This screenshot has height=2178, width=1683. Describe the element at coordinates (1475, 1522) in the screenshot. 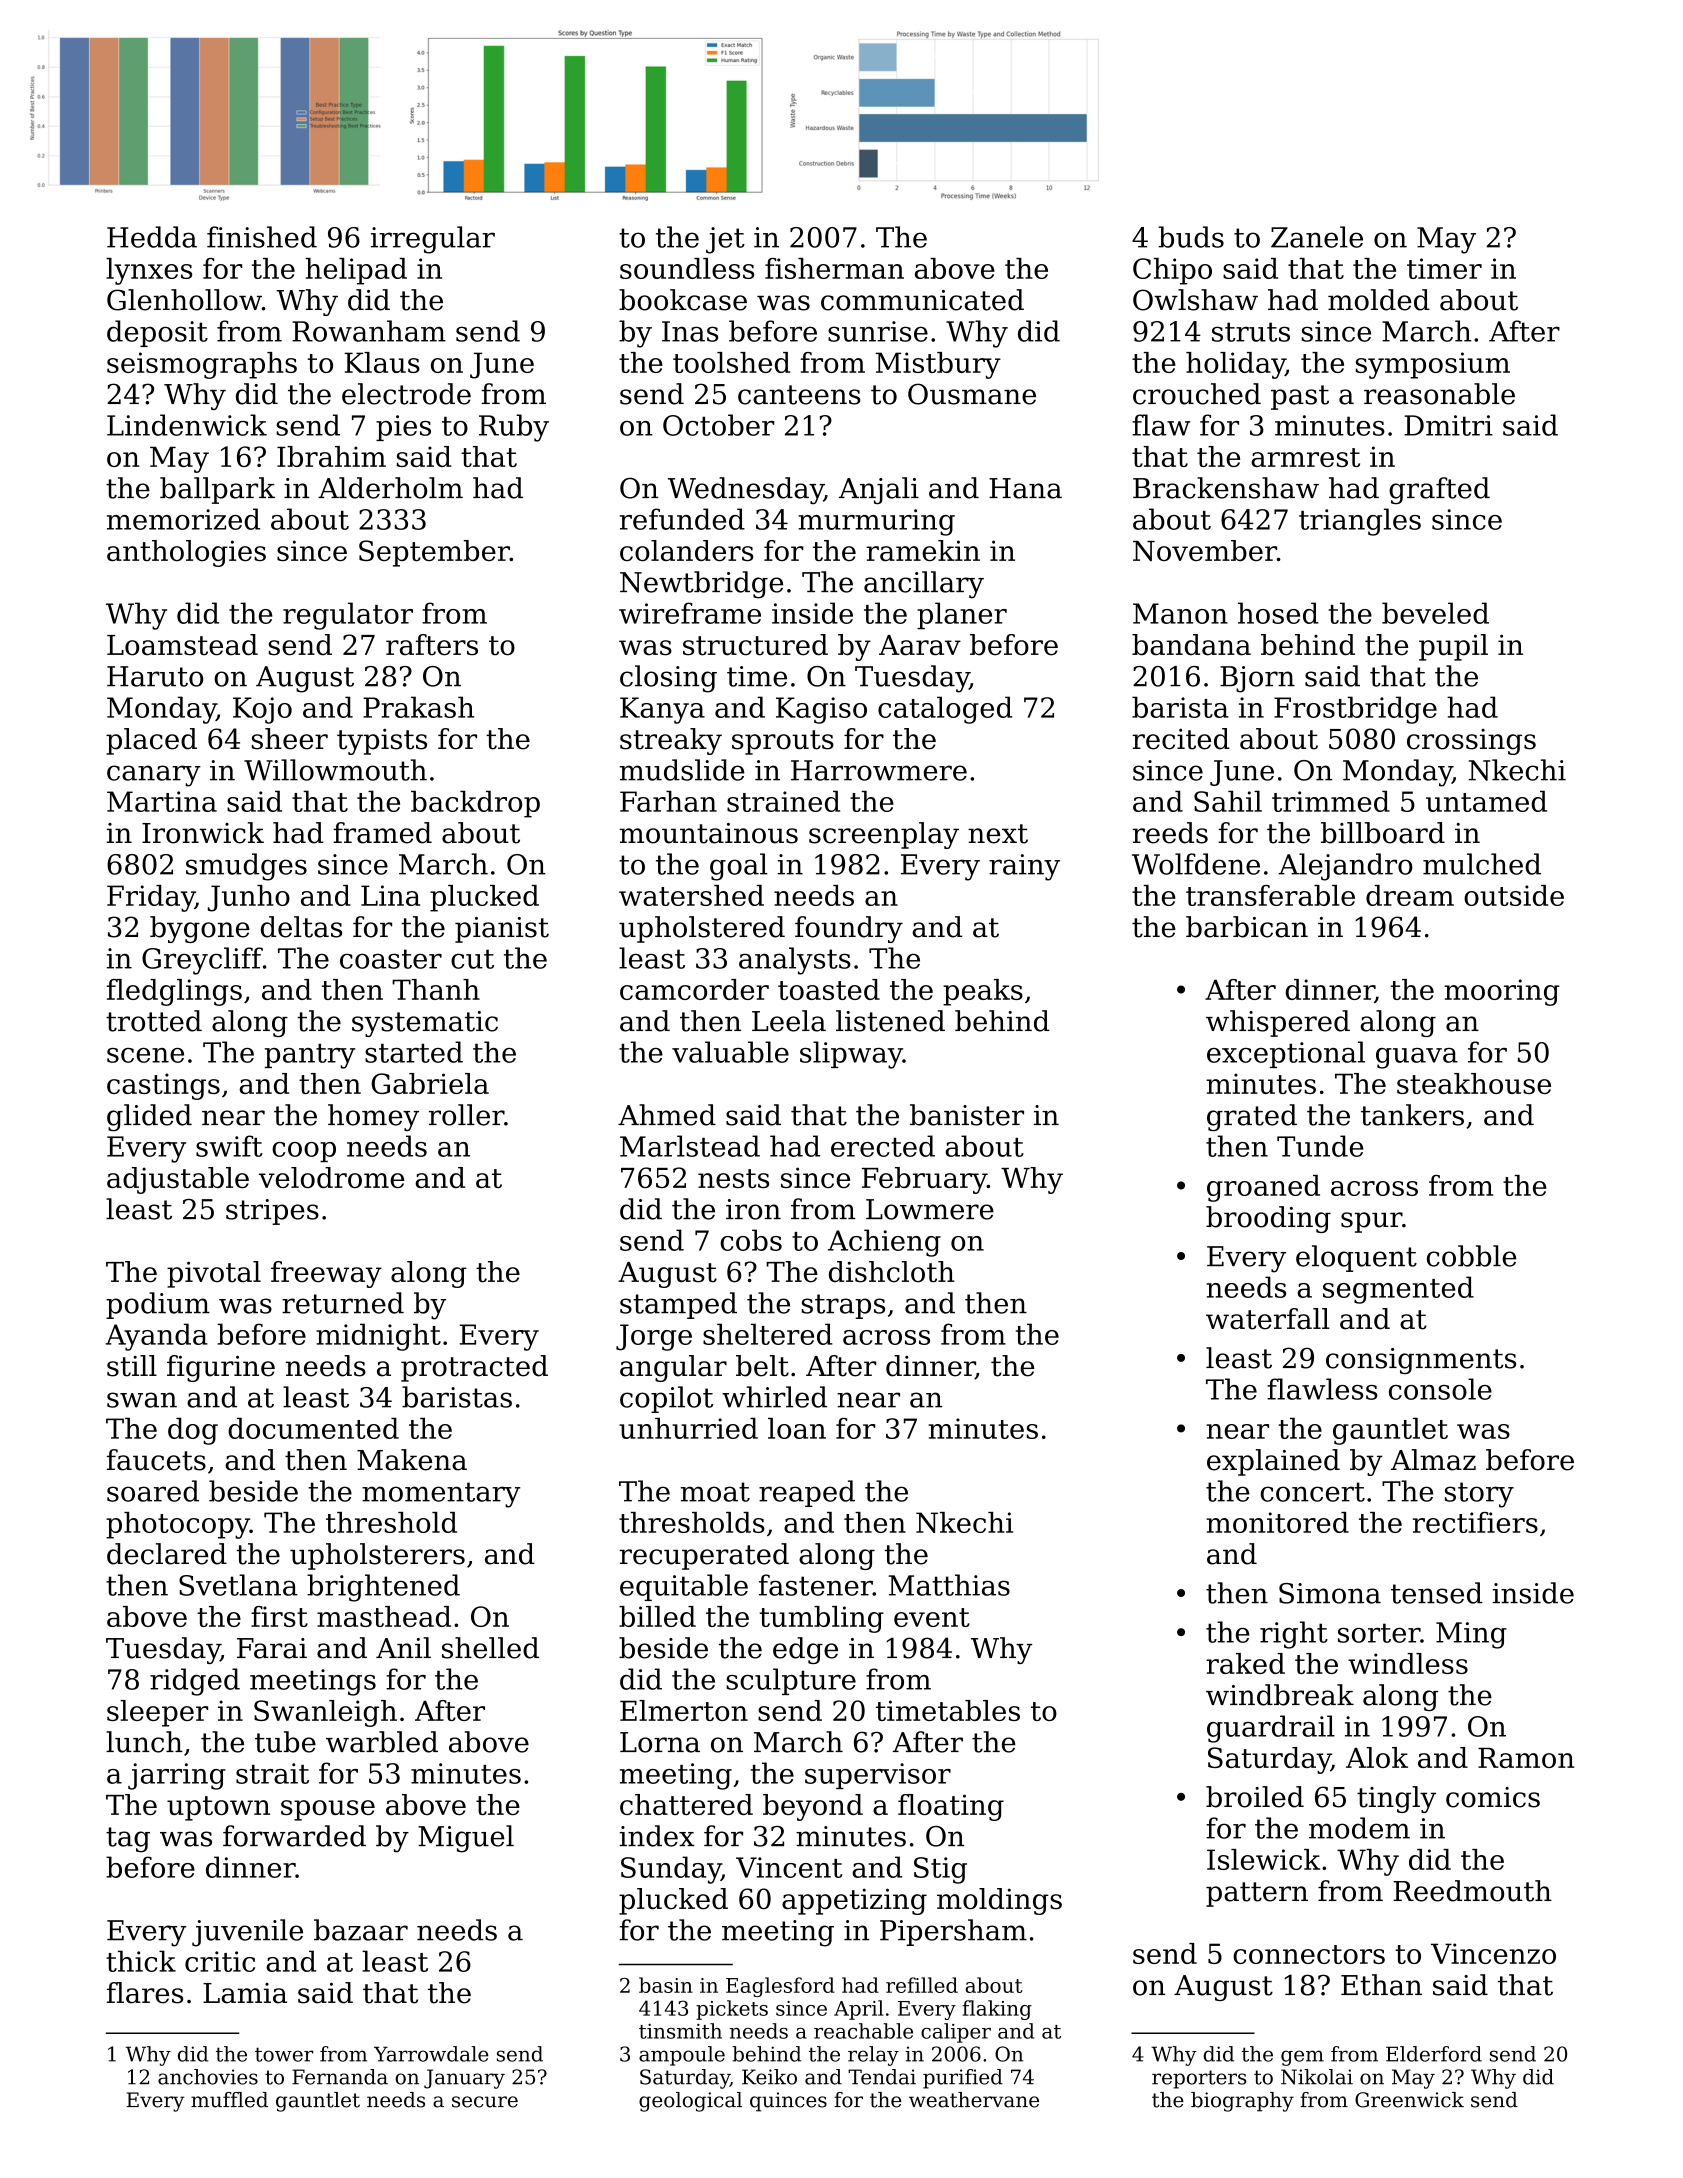

I see `rectifiers` at that location.
